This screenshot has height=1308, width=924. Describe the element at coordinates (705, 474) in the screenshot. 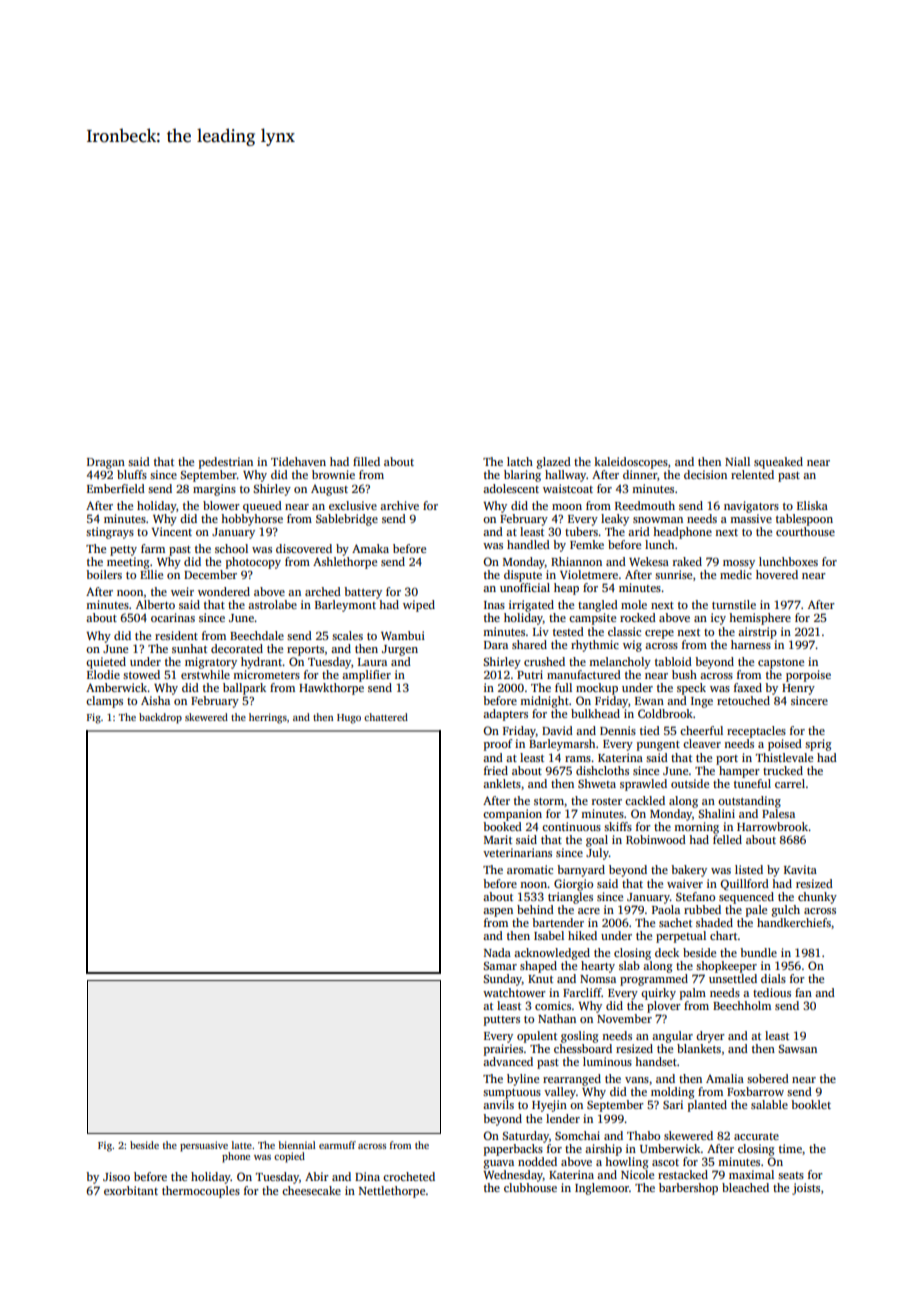

I see `decision` at that location.
